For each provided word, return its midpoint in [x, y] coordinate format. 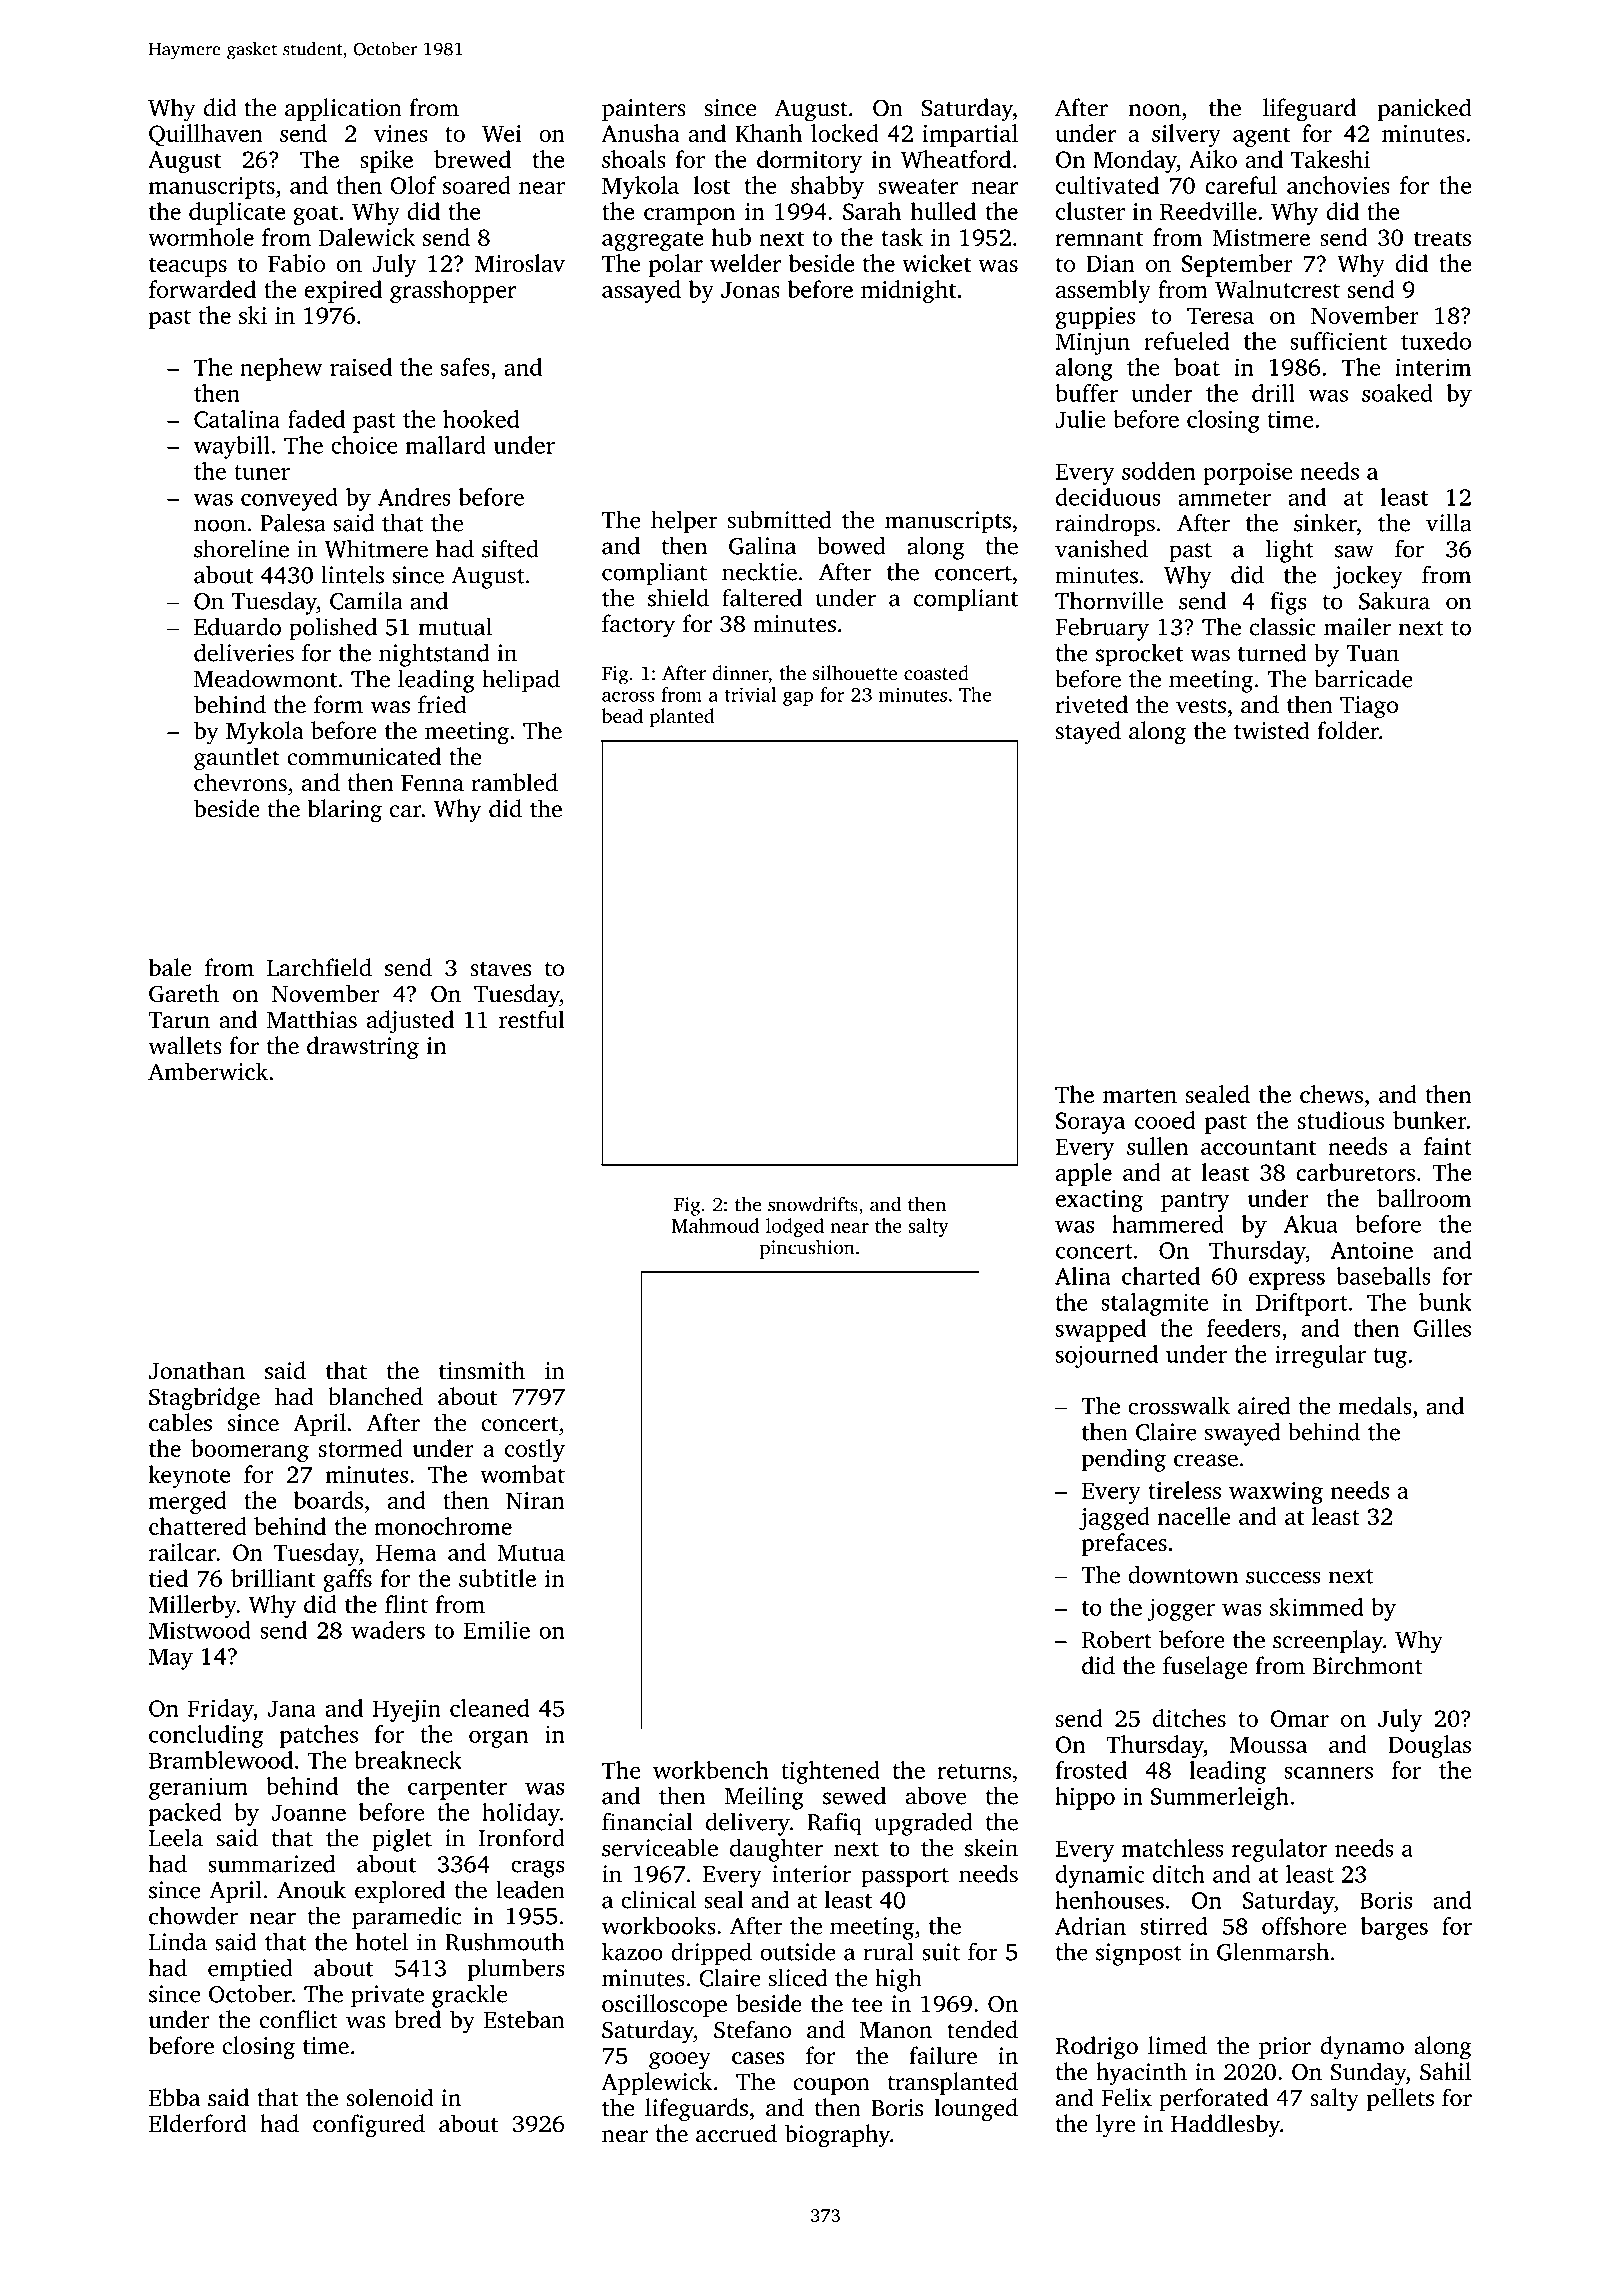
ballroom [1424, 1198]
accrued [736, 2133]
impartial [970, 135]
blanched [375, 1396]
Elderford [198, 2123]
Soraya [1090, 1123]
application [343, 109]
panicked [1425, 109]
